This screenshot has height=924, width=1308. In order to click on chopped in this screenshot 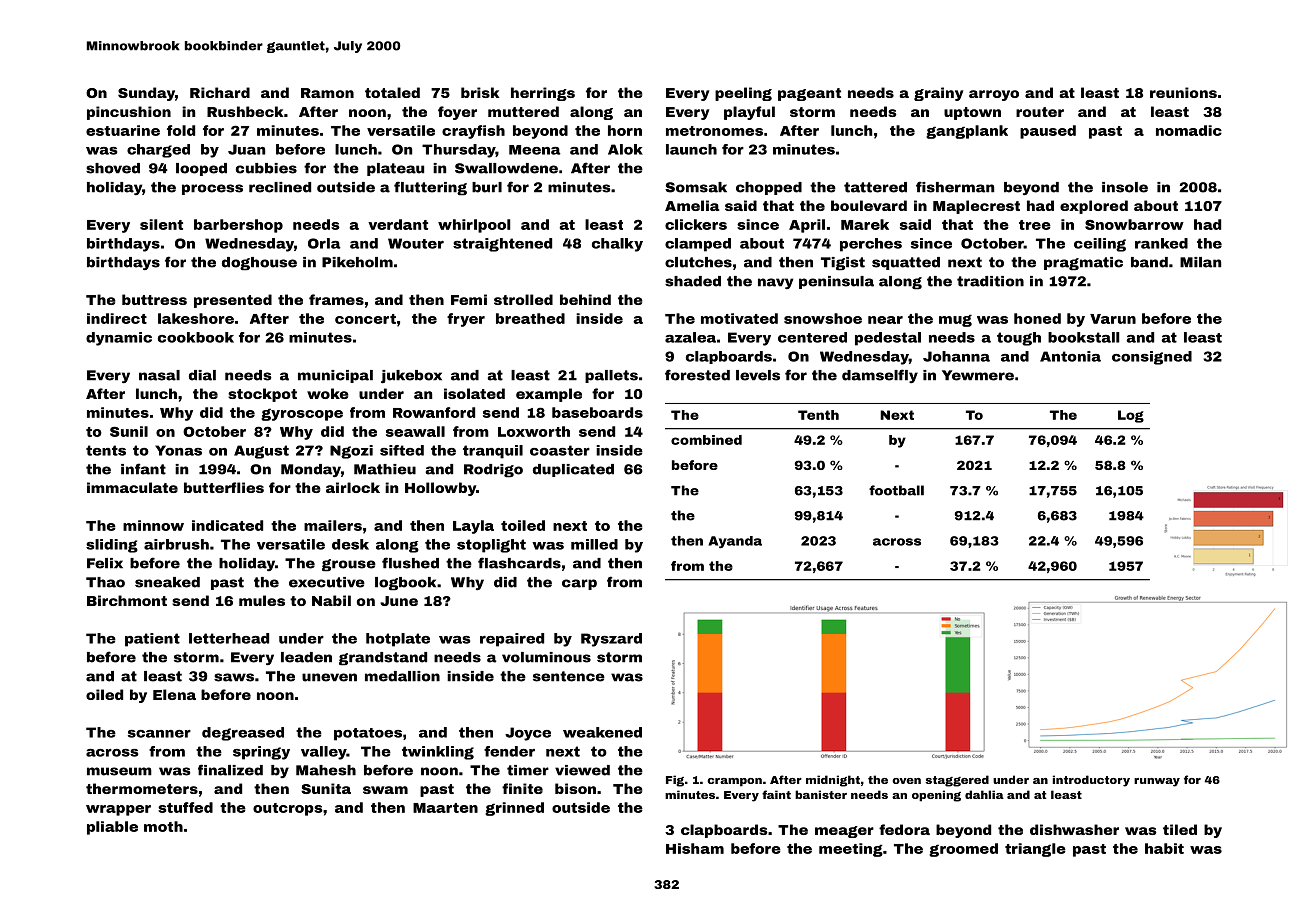, I will do `click(769, 188)`.
